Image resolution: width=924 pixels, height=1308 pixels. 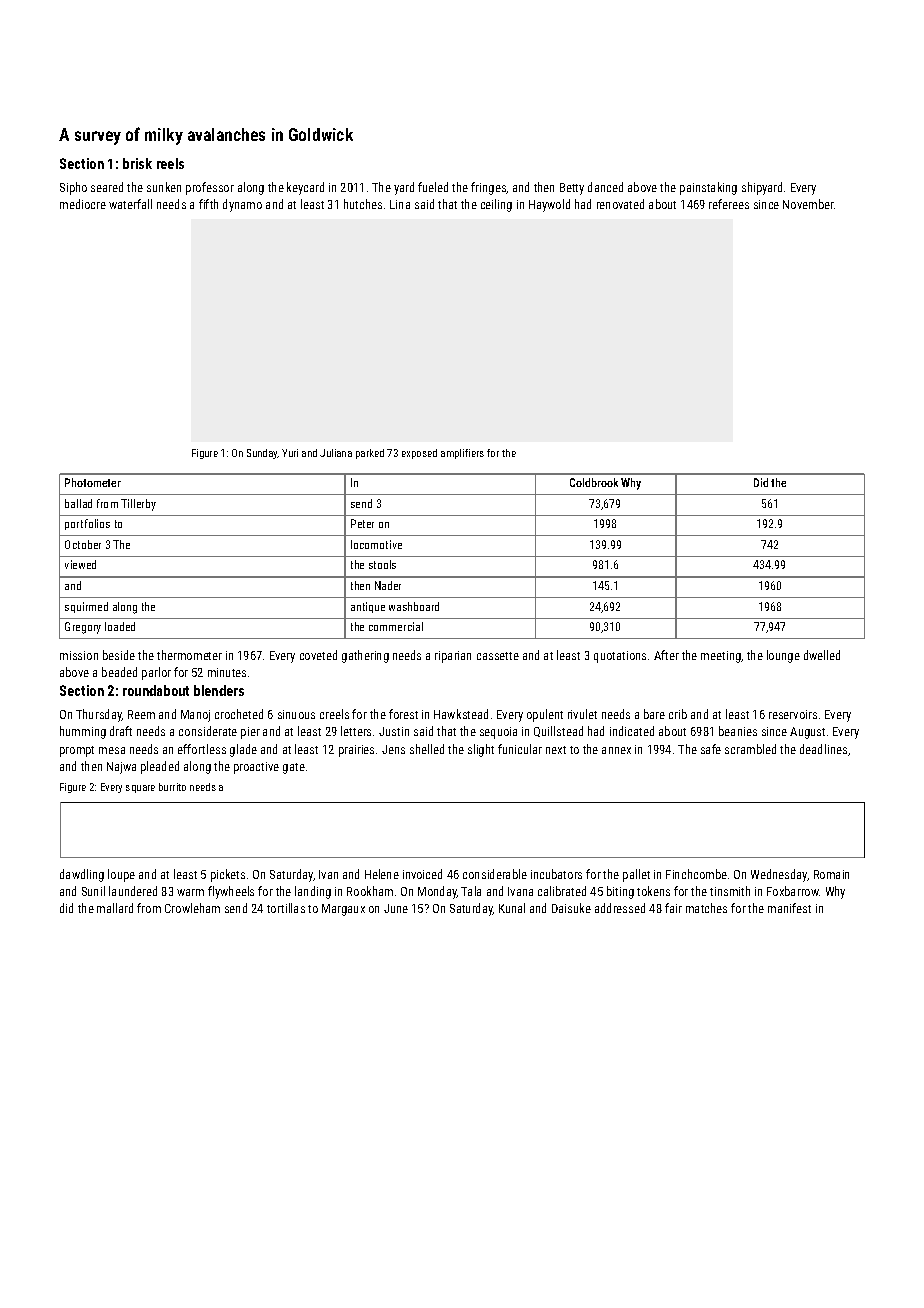 I want to click on Peter, so click(x=362, y=523).
